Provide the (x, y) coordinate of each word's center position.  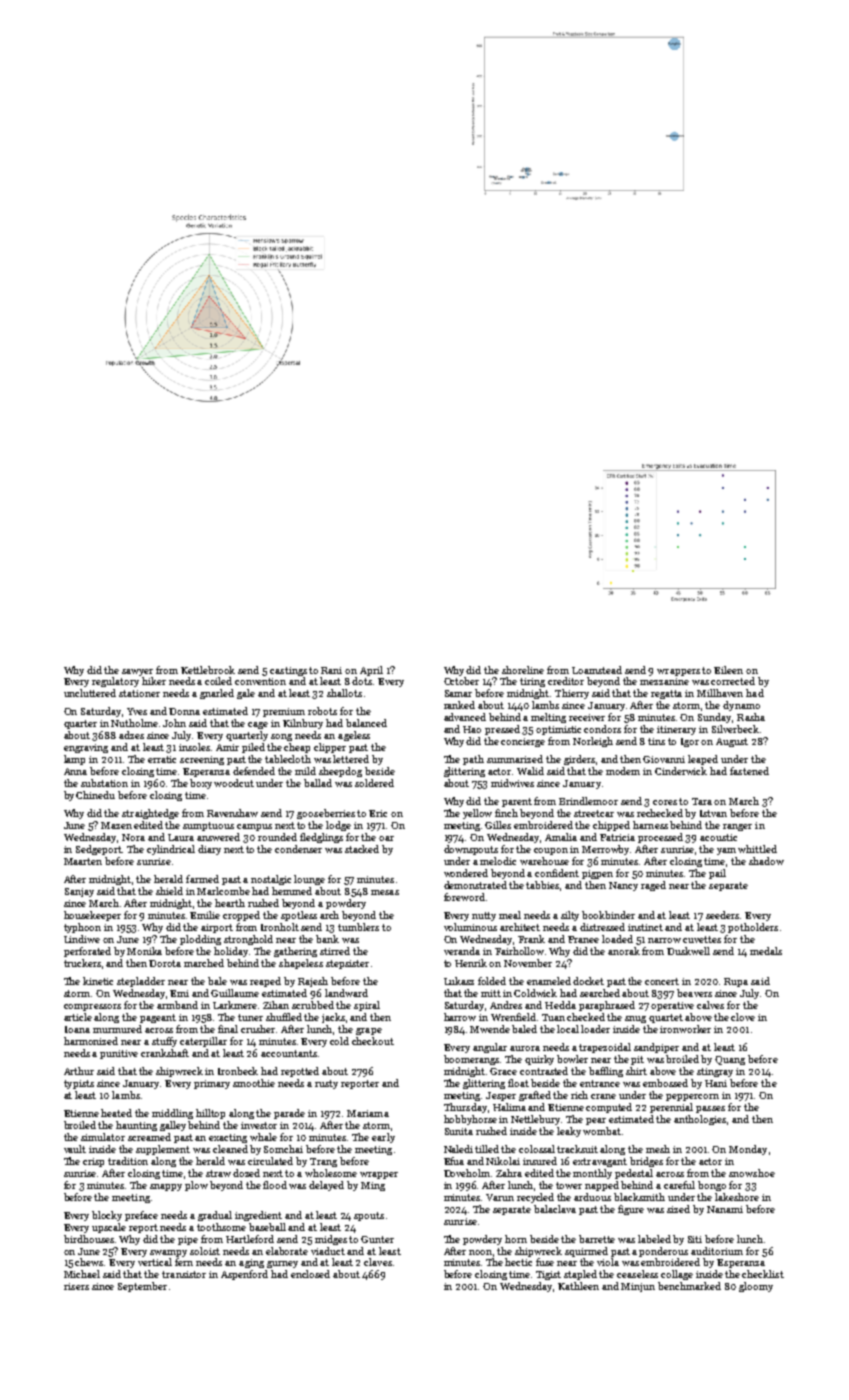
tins (656, 741)
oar (386, 838)
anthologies (700, 1120)
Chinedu (95, 795)
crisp (93, 1162)
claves (378, 1262)
